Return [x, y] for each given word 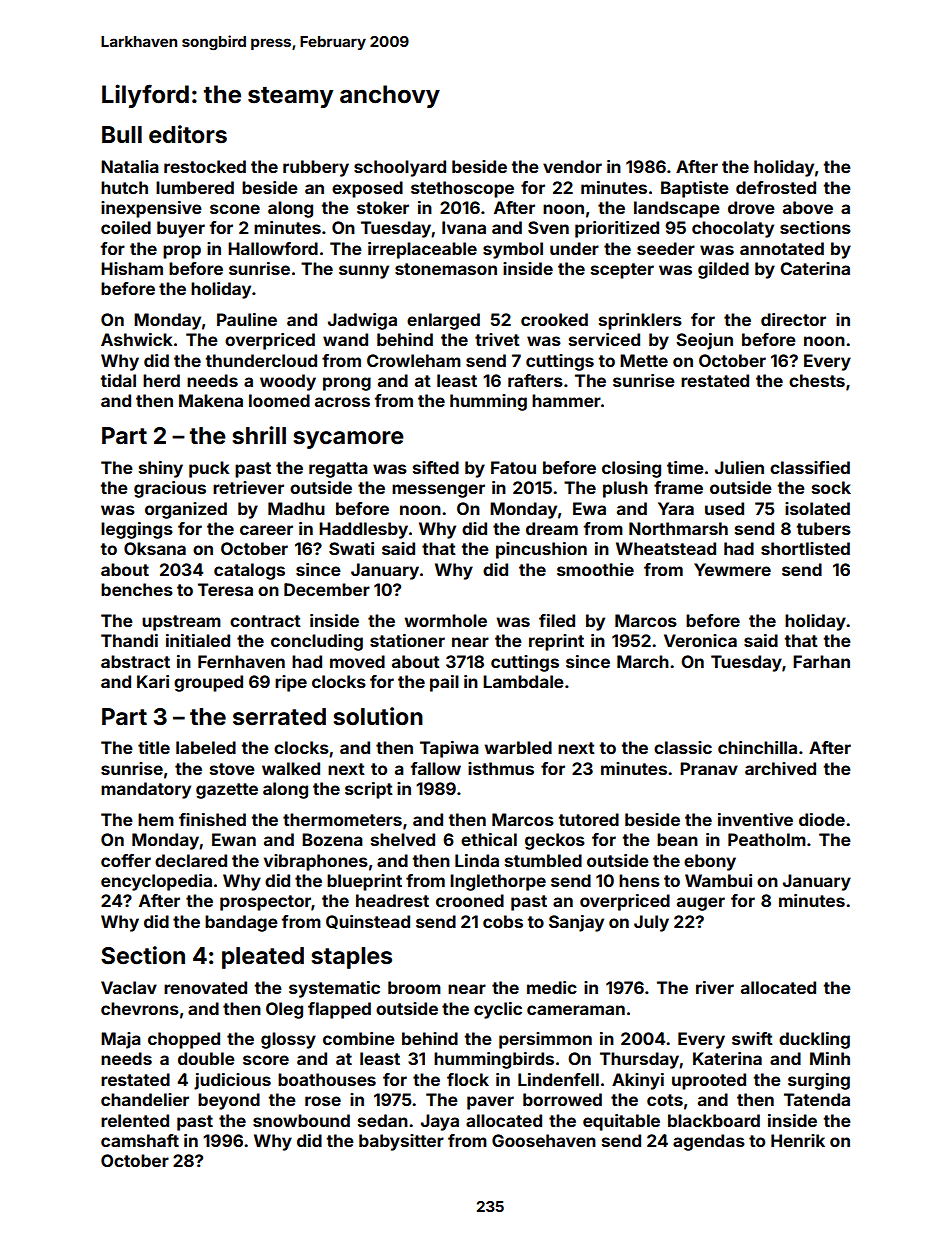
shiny [161, 469]
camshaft [140, 1140]
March [643, 661]
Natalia [130, 166]
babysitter [401, 1142]
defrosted [776, 187]
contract [265, 621]
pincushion [541, 550]
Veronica [700, 640]
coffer [126, 860]
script [369, 790]
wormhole [446, 620]
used [724, 508]
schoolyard [400, 168]
